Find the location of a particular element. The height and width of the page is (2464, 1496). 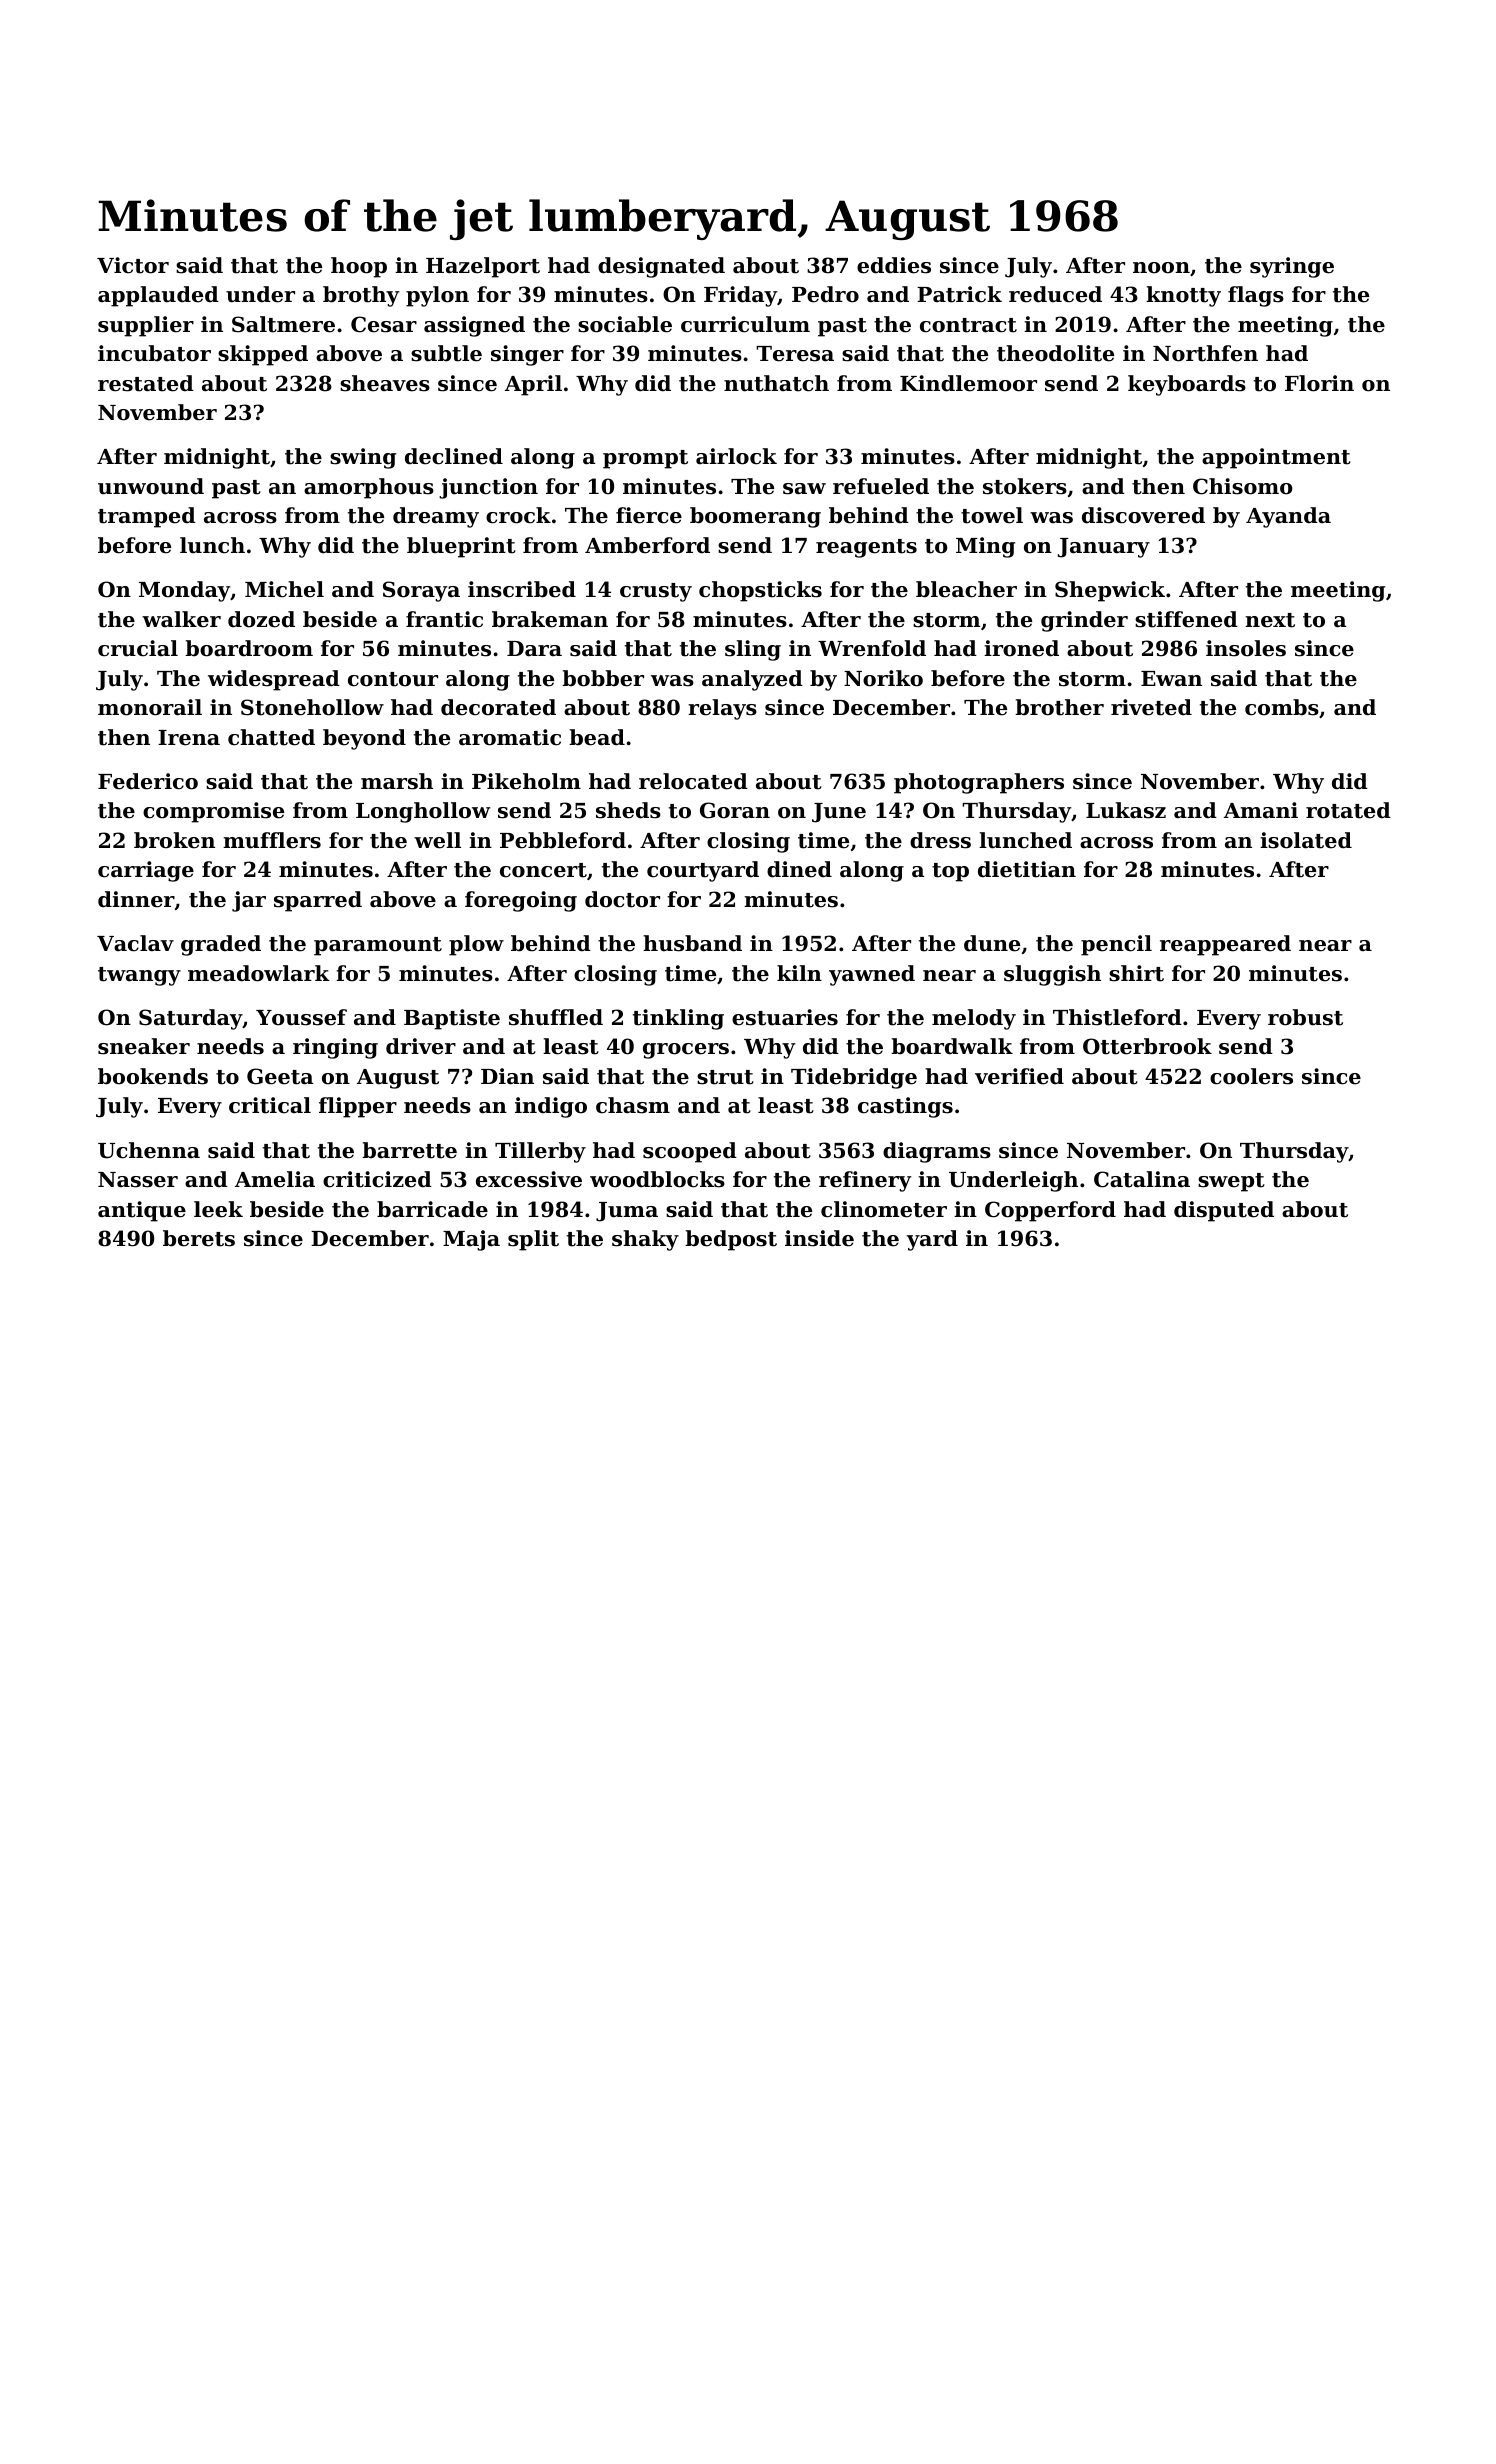

Florin is located at coordinates (1319, 383).
